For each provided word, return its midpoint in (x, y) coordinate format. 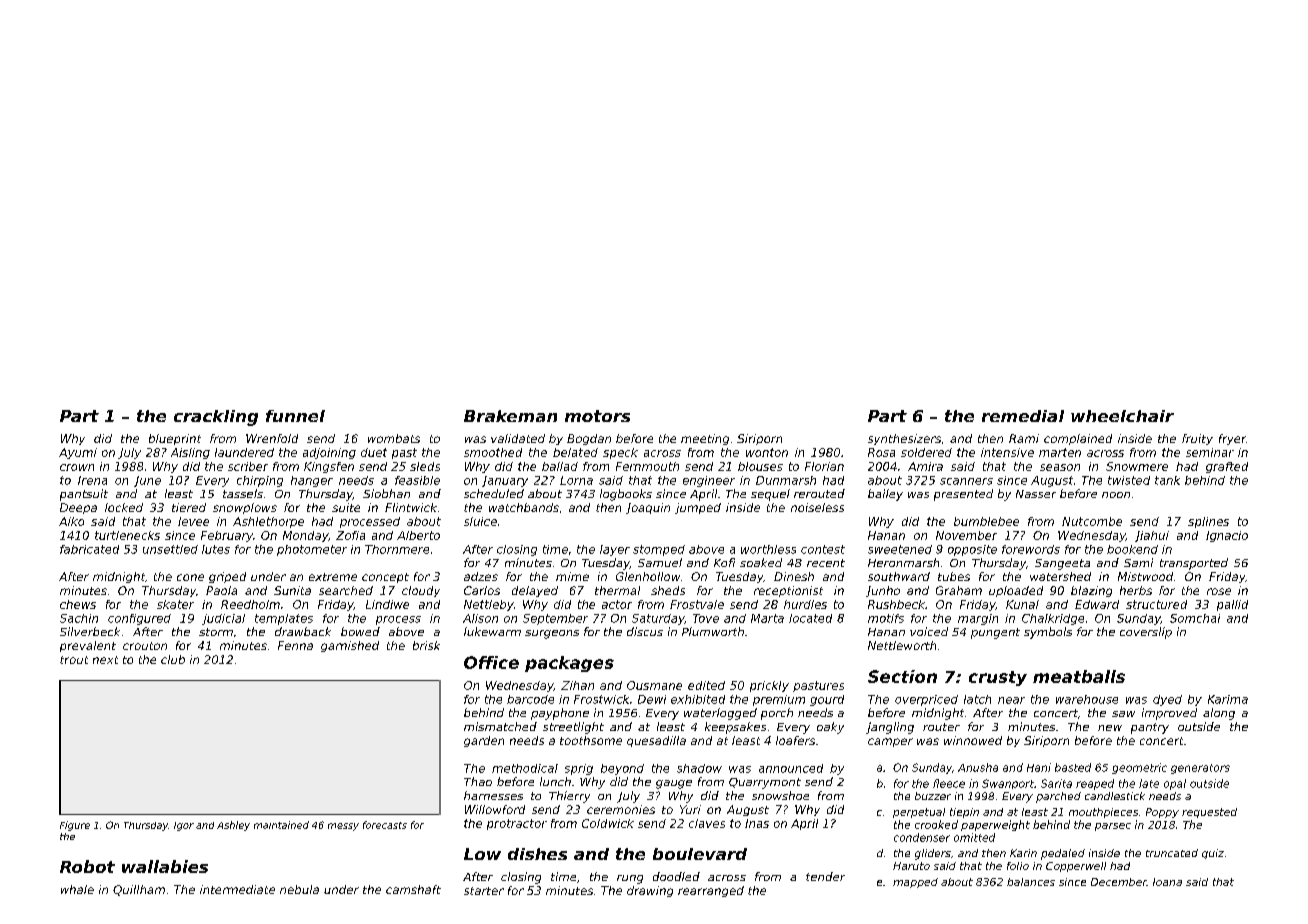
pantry (1150, 728)
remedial (1023, 416)
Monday (305, 536)
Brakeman (510, 416)
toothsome (591, 740)
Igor (184, 826)
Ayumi (78, 453)
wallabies (165, 866)
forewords (1031, 549)
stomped (659, 550)
